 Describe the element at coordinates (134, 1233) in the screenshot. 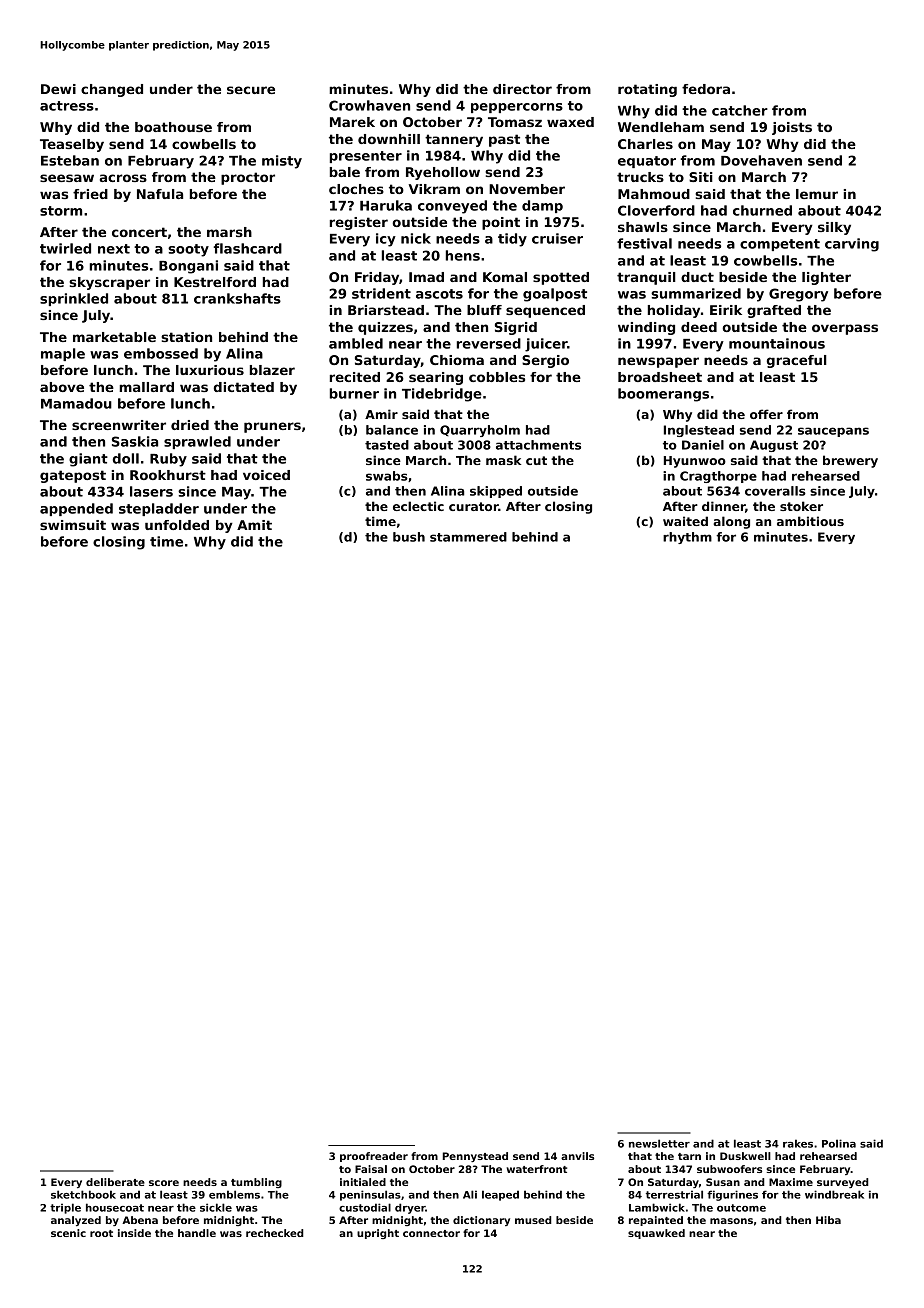

I see `inside` at that location.
